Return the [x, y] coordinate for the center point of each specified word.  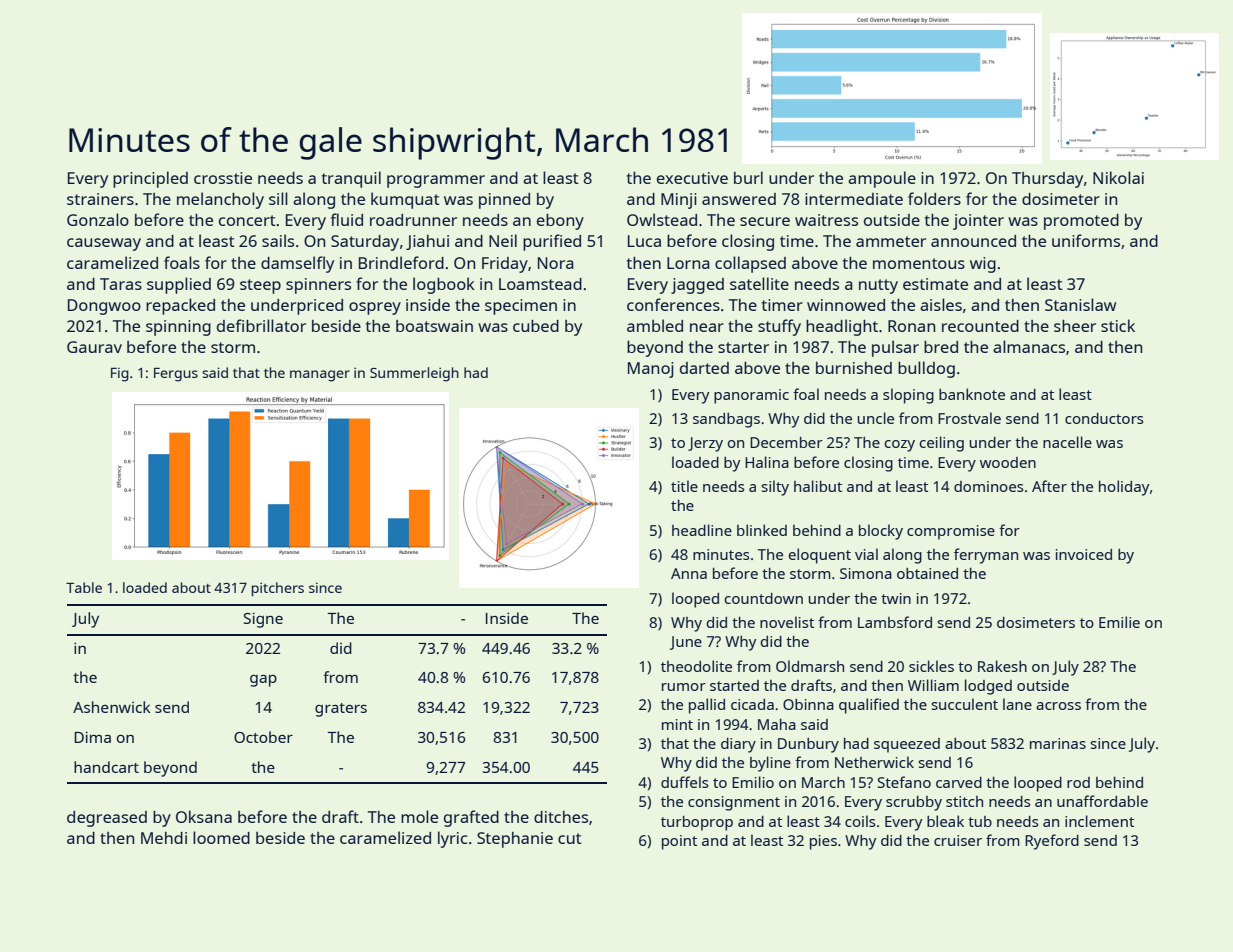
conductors [1104, 418]
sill [278, 198]
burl [748, 177]
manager [320, 376]
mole [419, 816]
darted [704, 368]
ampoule [882, 179]
